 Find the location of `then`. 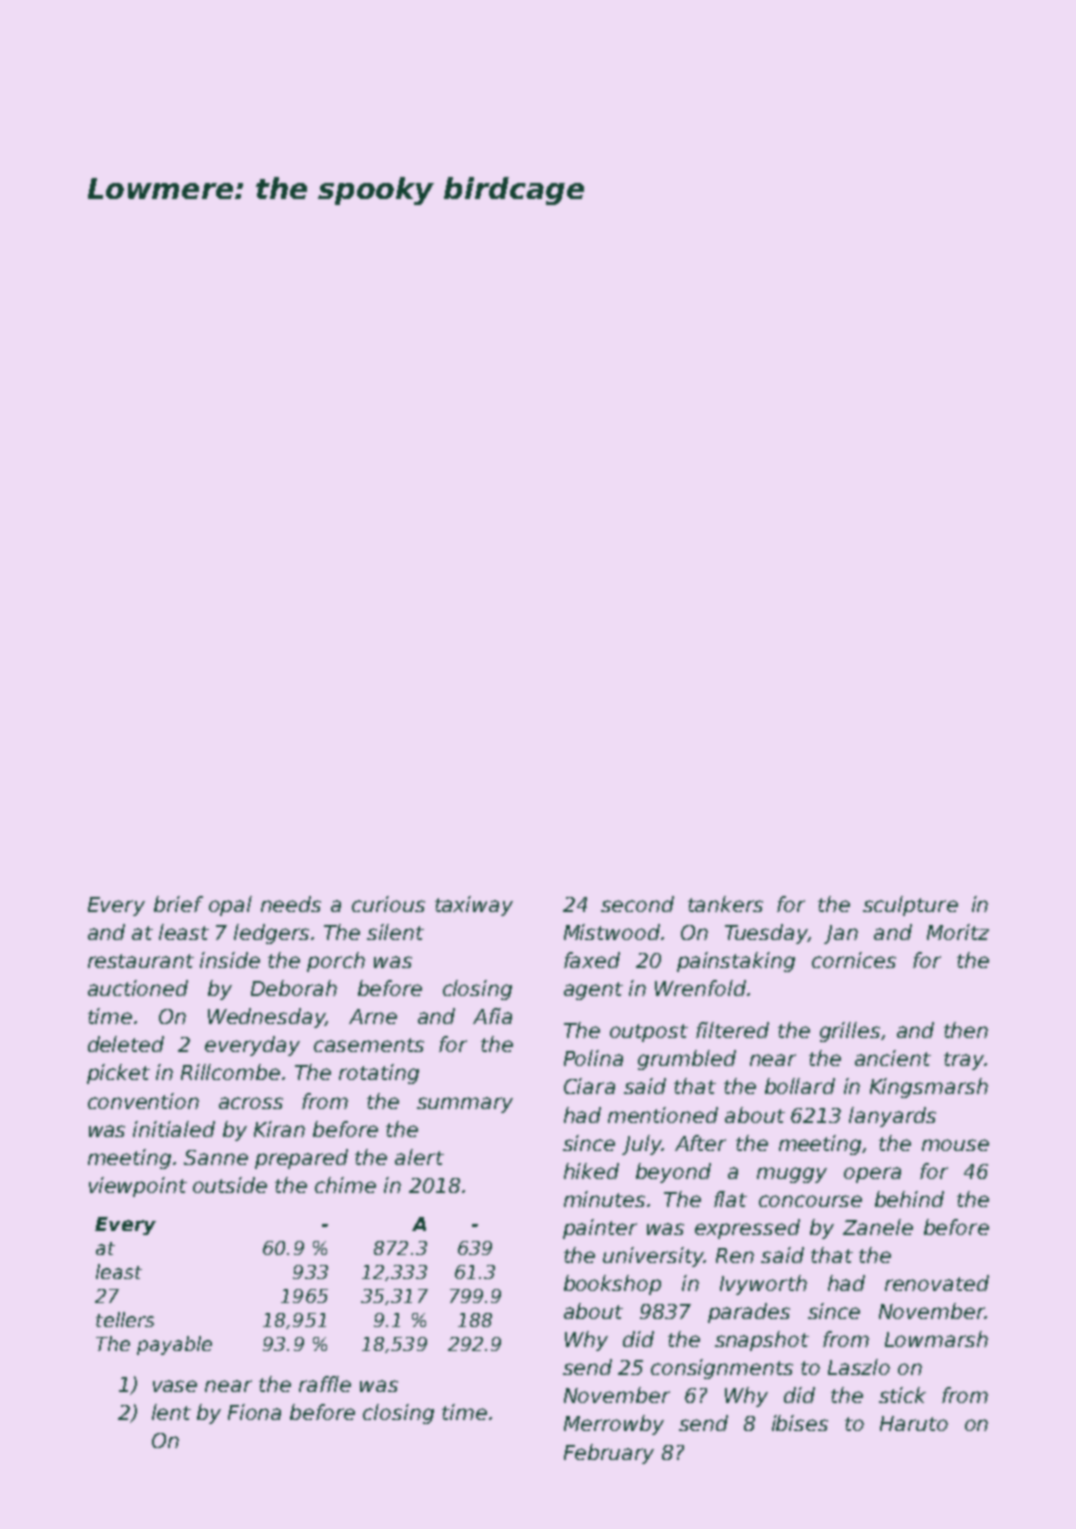

then is located at coordinates (966, 1030).
